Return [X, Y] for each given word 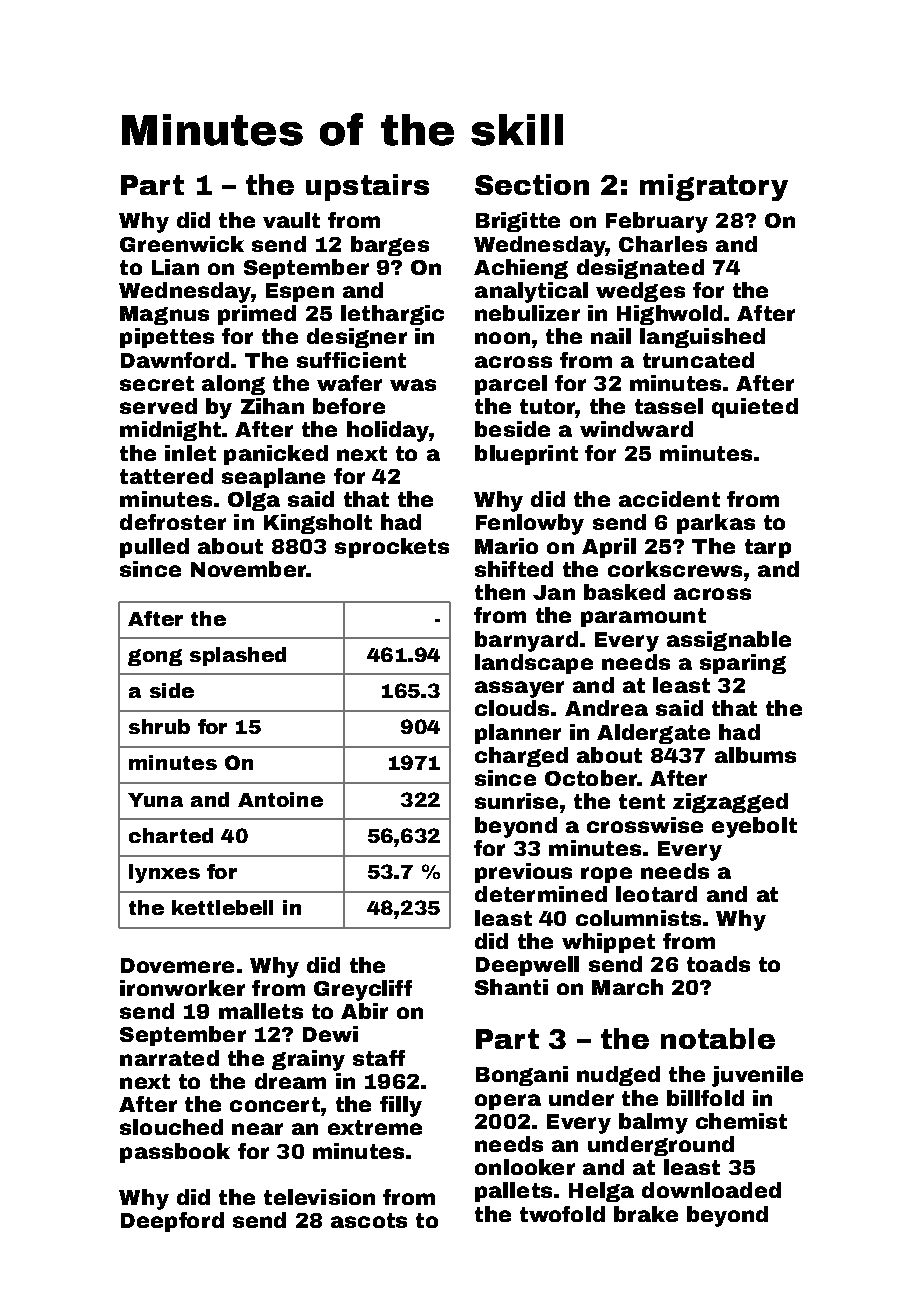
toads [718, 964]
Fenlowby [530, 524]
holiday [388, 431]
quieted [755, 408]
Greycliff [363, 990]
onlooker [525, 1167]
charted [171, 835]
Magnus [164, 315]
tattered [166, 476]
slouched [171, 1127]
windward [636, 429]
